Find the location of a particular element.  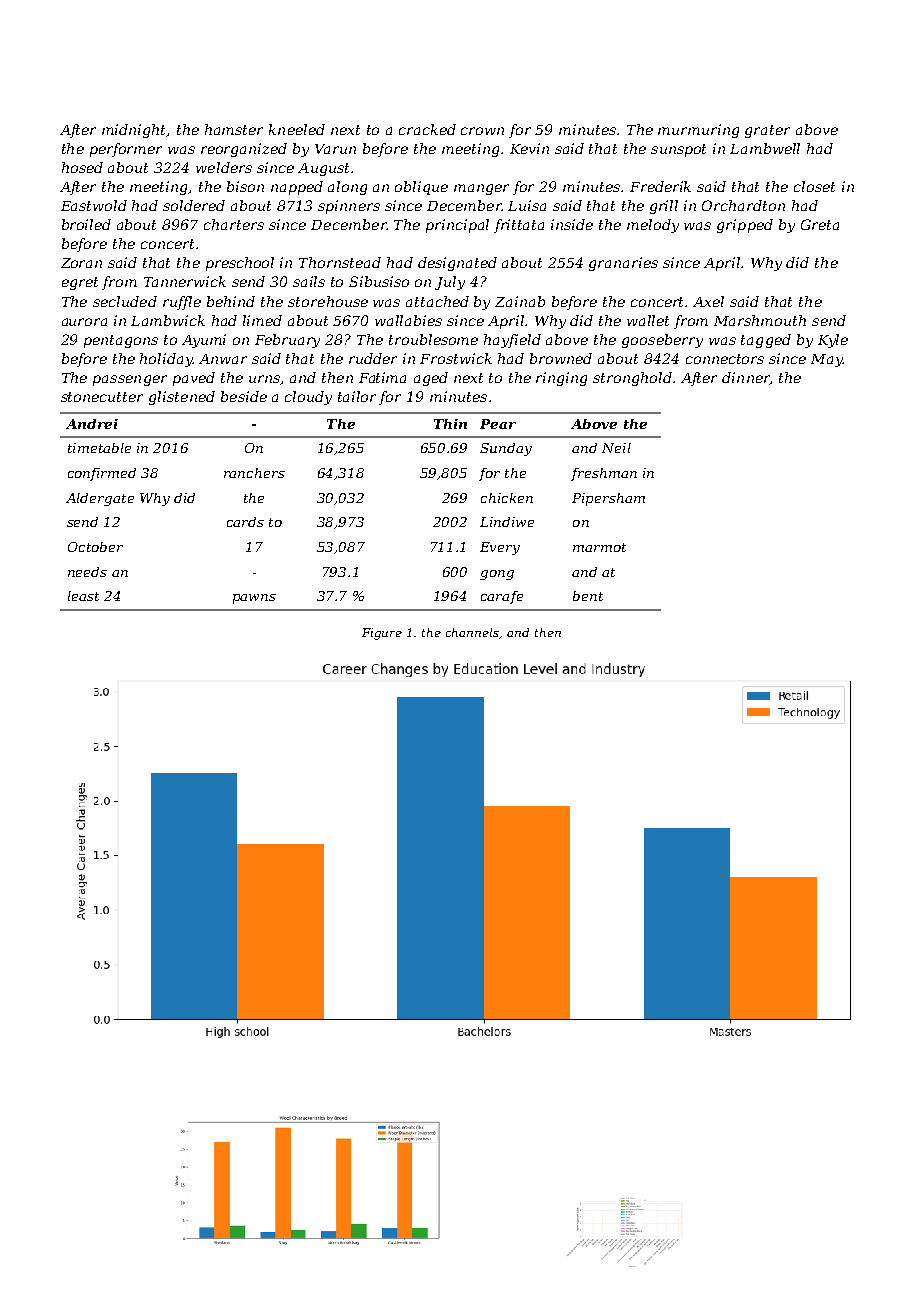

egret is located at coordinates (80, 283).
